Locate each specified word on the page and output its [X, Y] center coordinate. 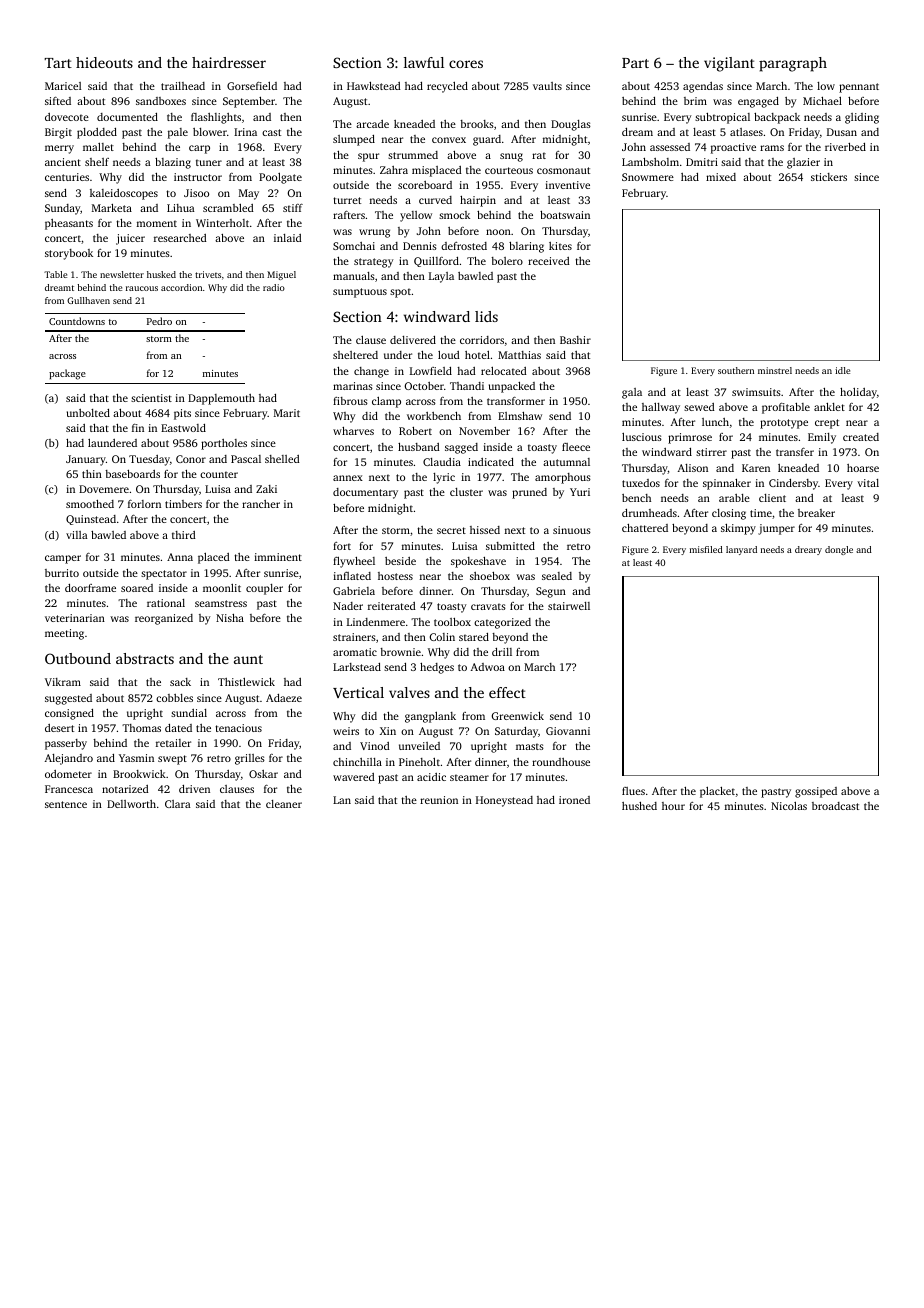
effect [507, 692]
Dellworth [131, 804]
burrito [62, 573]
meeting [64, 634]
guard [487, 140]
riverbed [845, 147]
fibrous [350, 401]
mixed [721, 177]
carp [199, 149]
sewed [699, 407]
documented [127, 117]
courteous [509, 170]
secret [451, 530]
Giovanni [568, 731]
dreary [808, 550]
